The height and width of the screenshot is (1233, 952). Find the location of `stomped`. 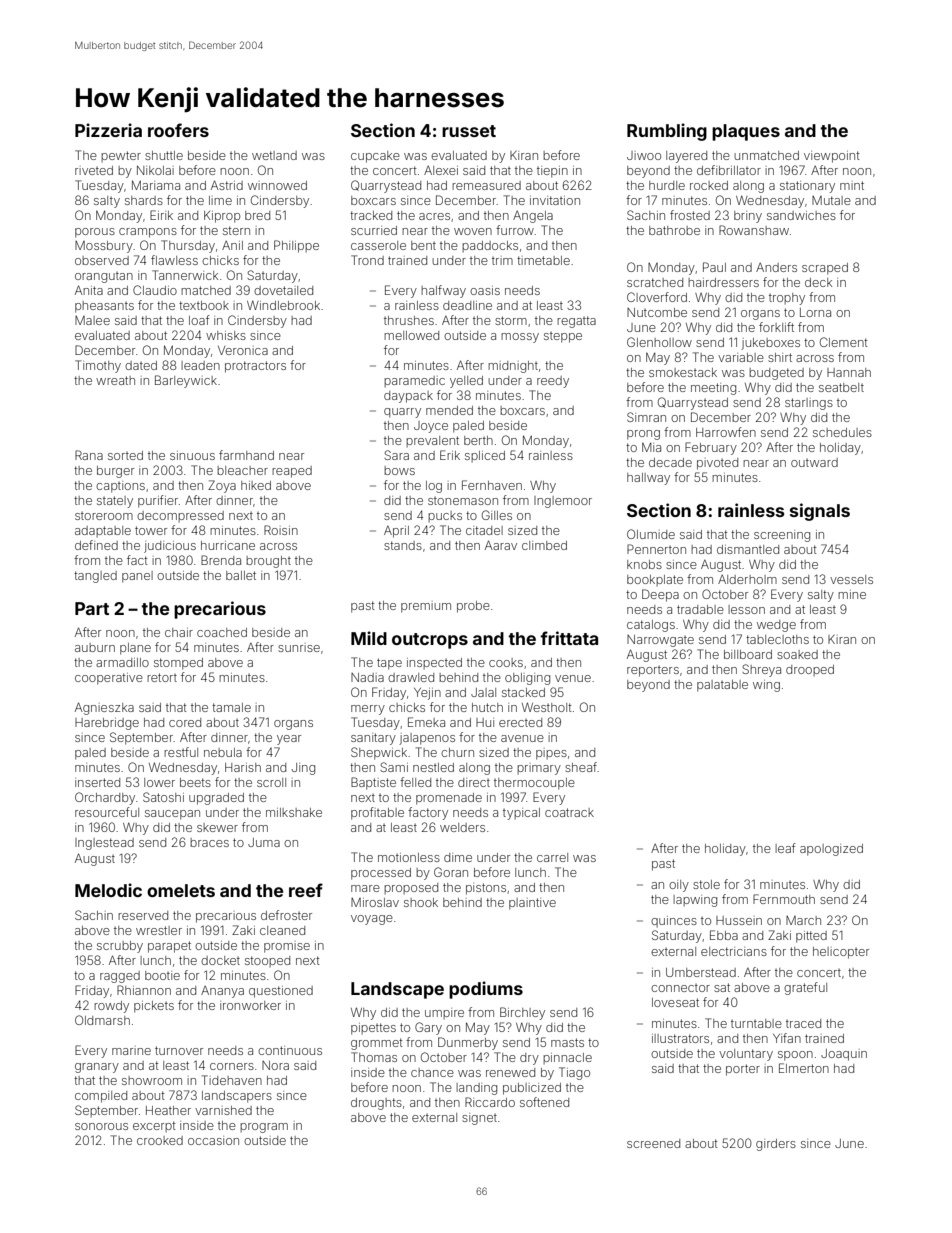

stomped is located at coordinates (178, 664).
